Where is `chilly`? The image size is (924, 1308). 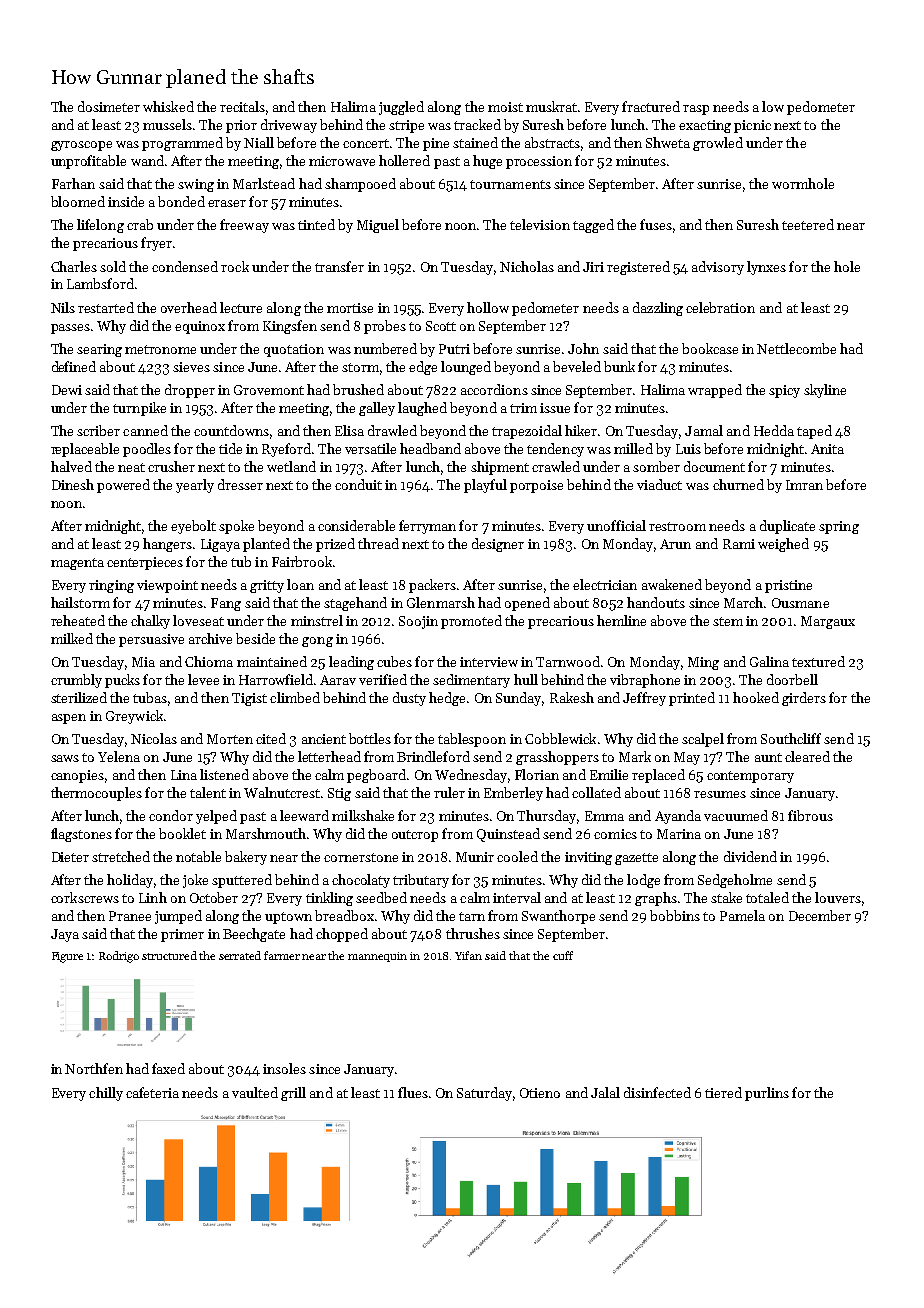
chilly is located at coordinates (106, 1094).
